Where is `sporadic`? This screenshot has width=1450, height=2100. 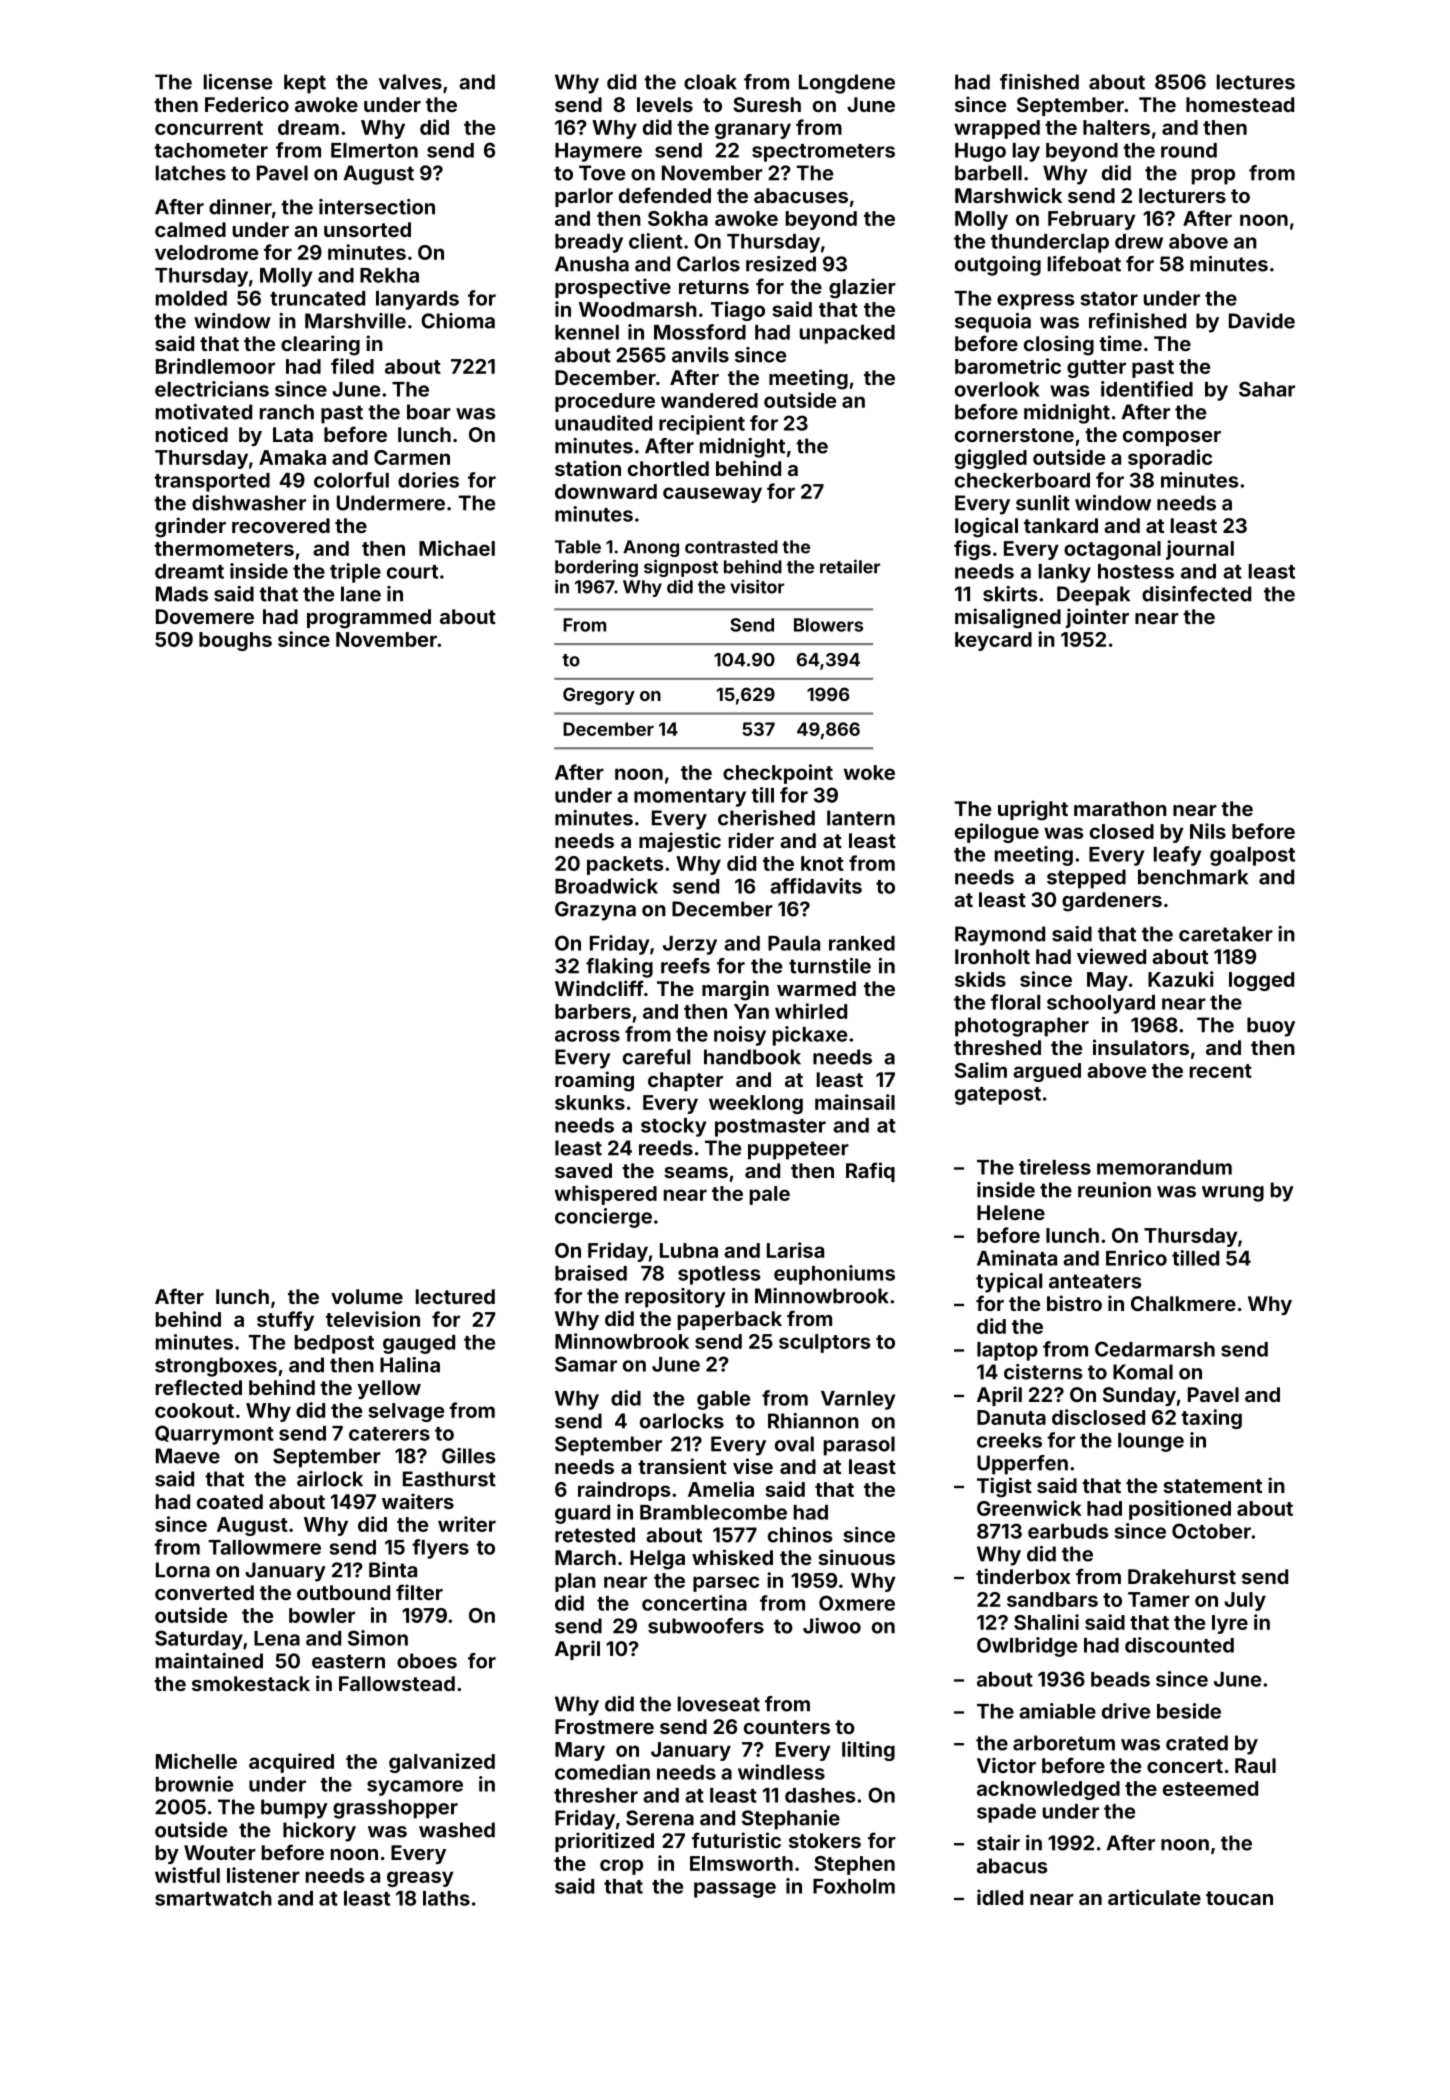
sporadic is located at coordinates (1170, 459).
